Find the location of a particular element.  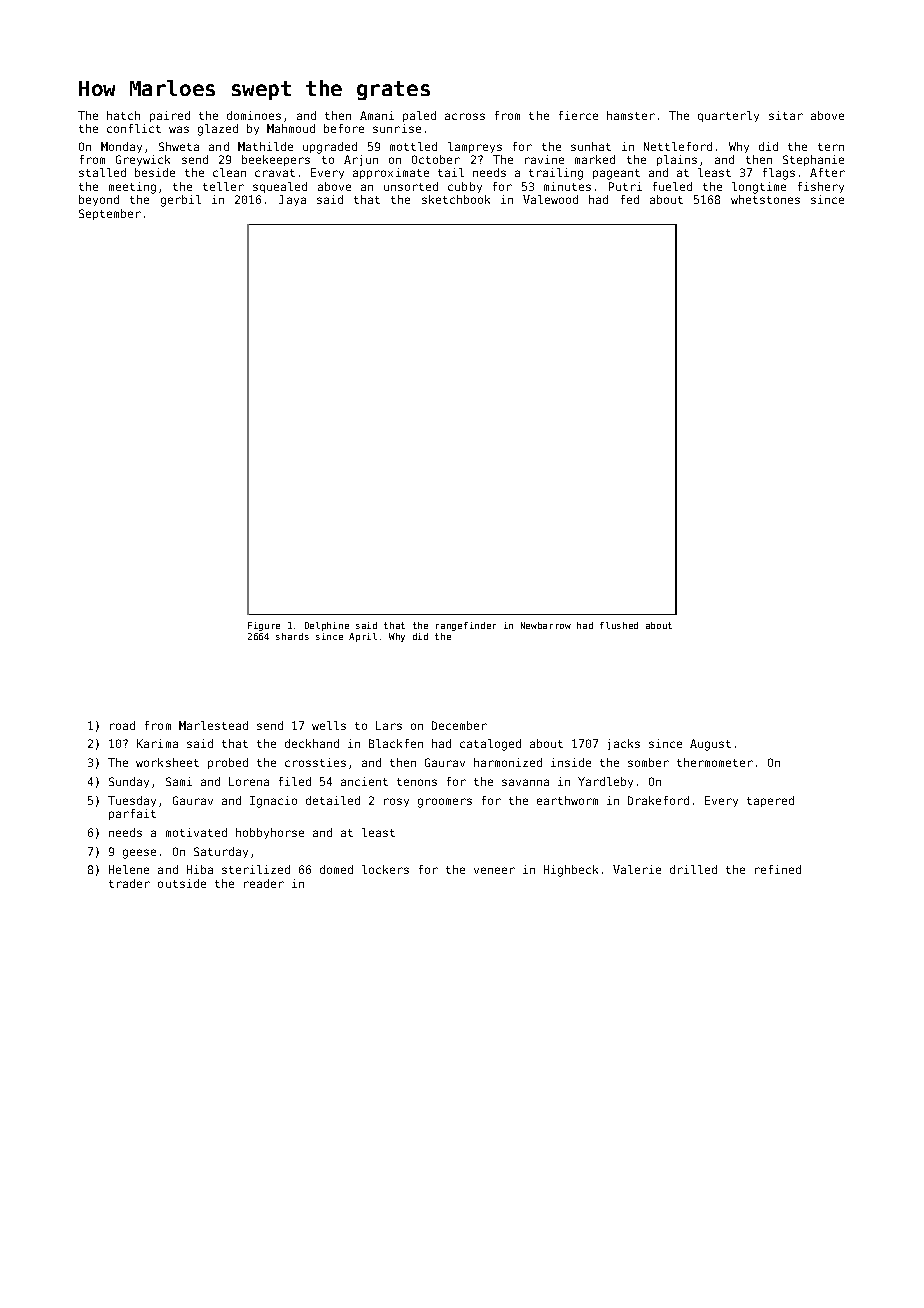

flushed is located at coordinates (619, 625).
